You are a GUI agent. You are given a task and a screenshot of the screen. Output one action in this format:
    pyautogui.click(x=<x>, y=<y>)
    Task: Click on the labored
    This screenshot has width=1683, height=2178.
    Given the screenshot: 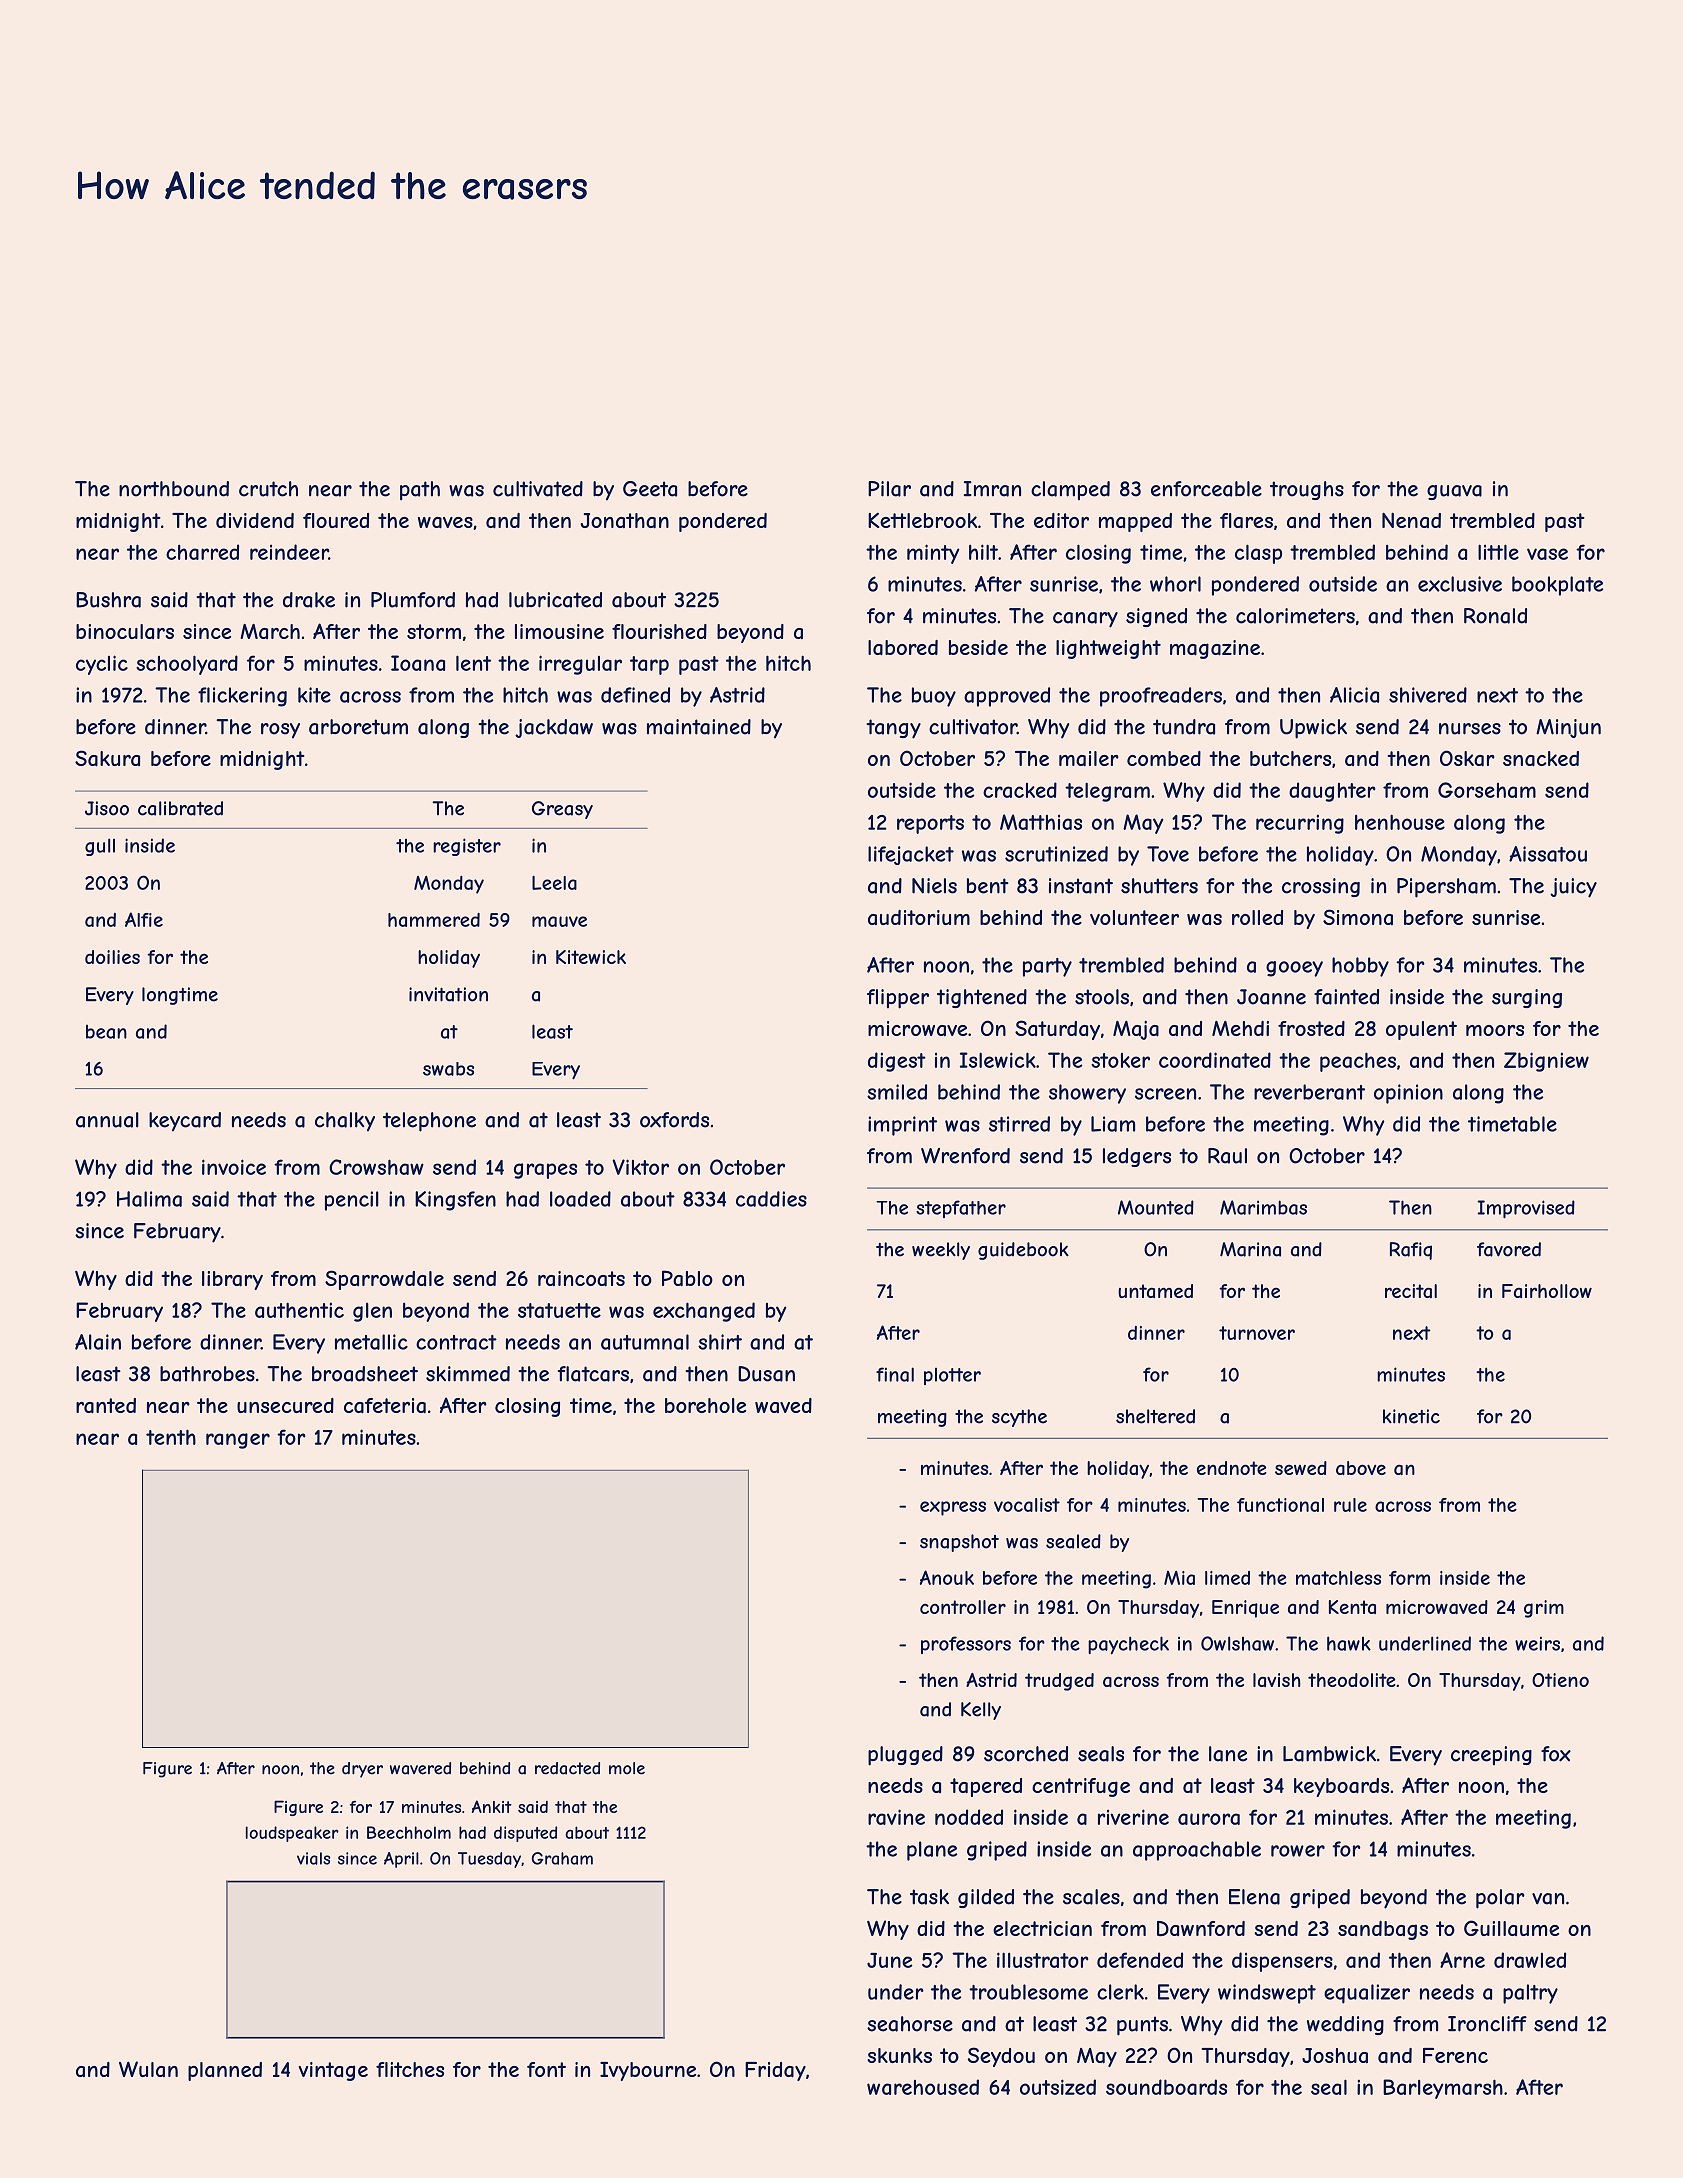 What is the action you would take?
    pyautogui.click(x=903, y=648)
